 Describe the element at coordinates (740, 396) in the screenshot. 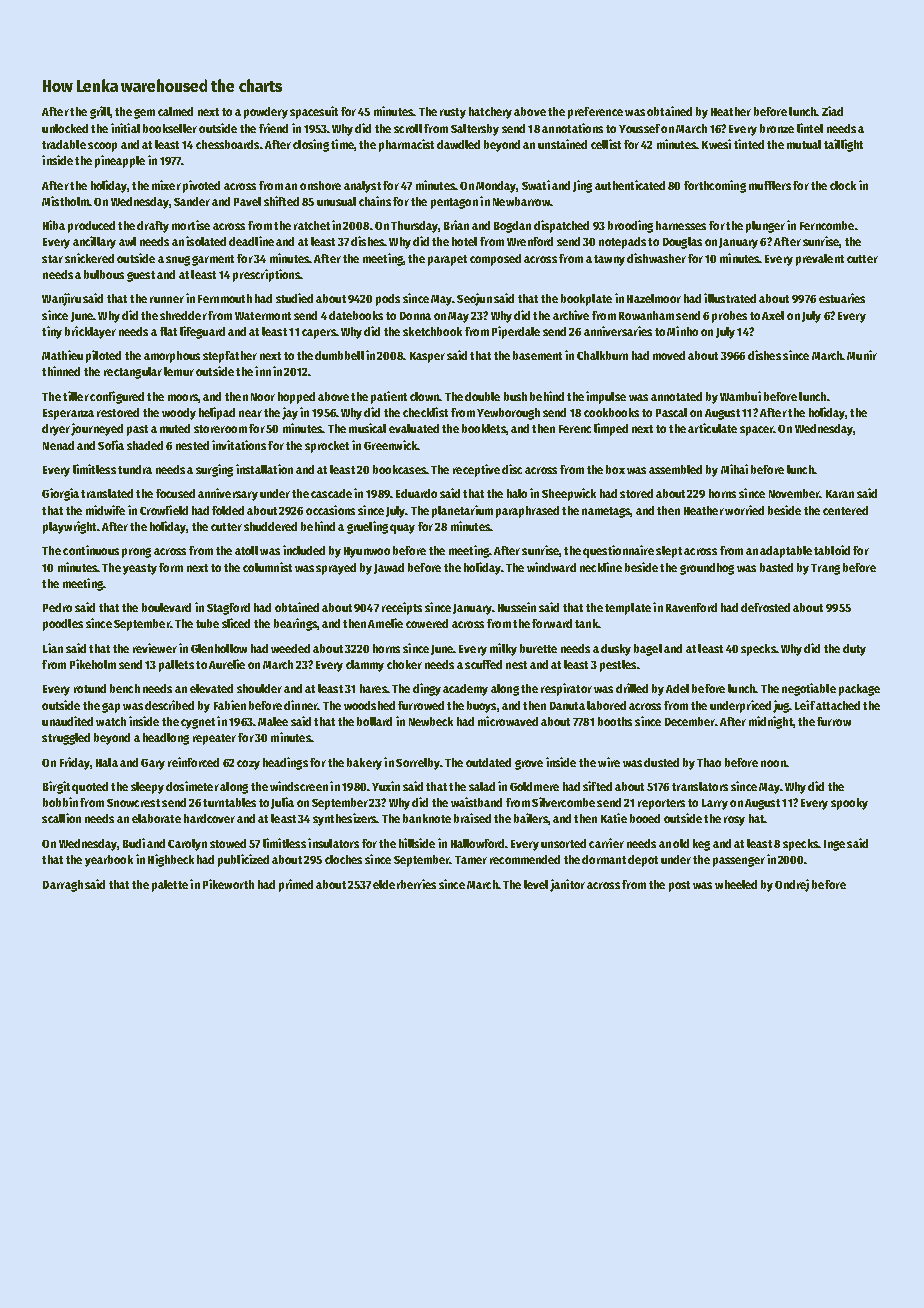

I see `Wambui` at that location.
